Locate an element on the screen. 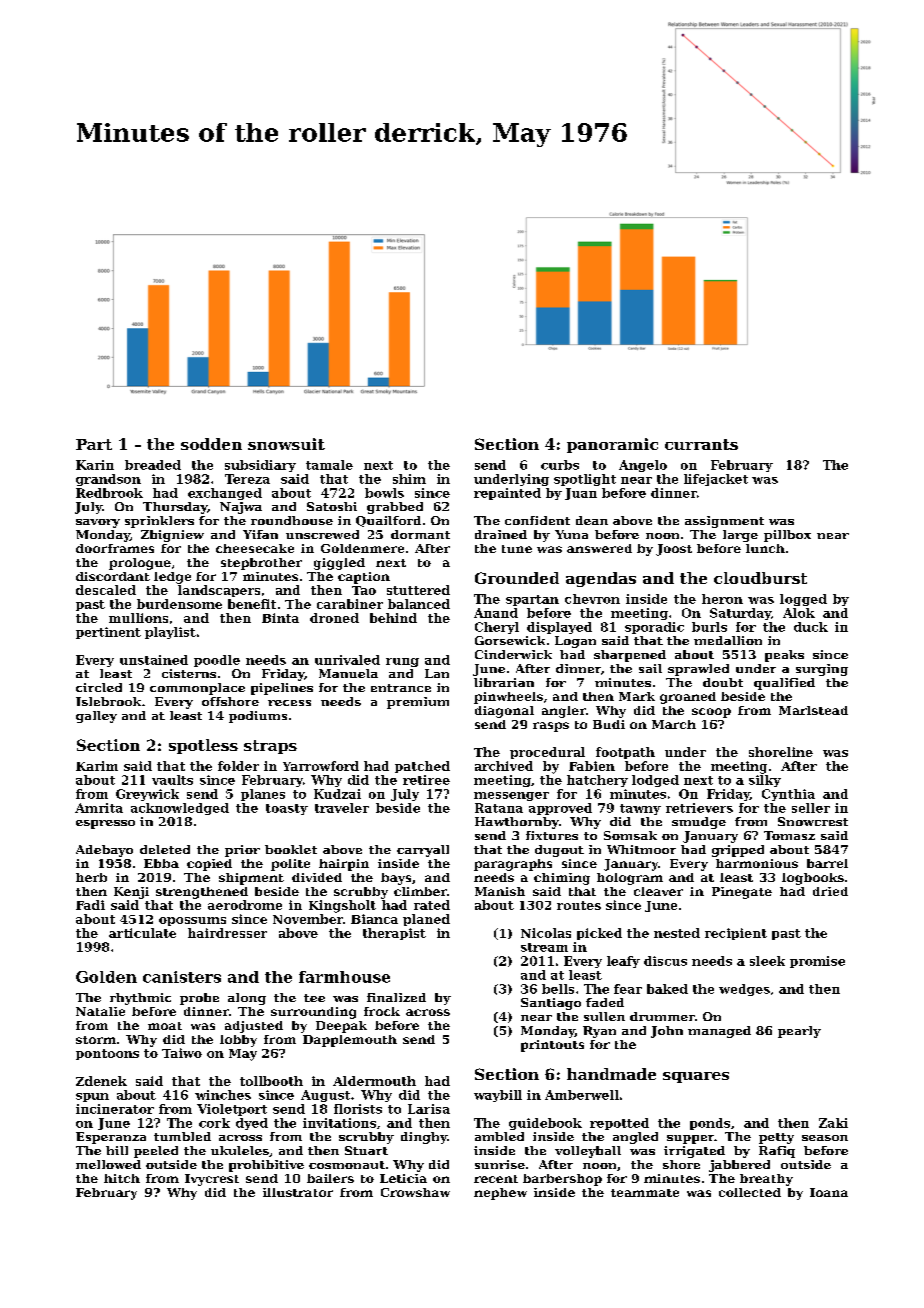  sodden is located at coordinates (211, 444).
